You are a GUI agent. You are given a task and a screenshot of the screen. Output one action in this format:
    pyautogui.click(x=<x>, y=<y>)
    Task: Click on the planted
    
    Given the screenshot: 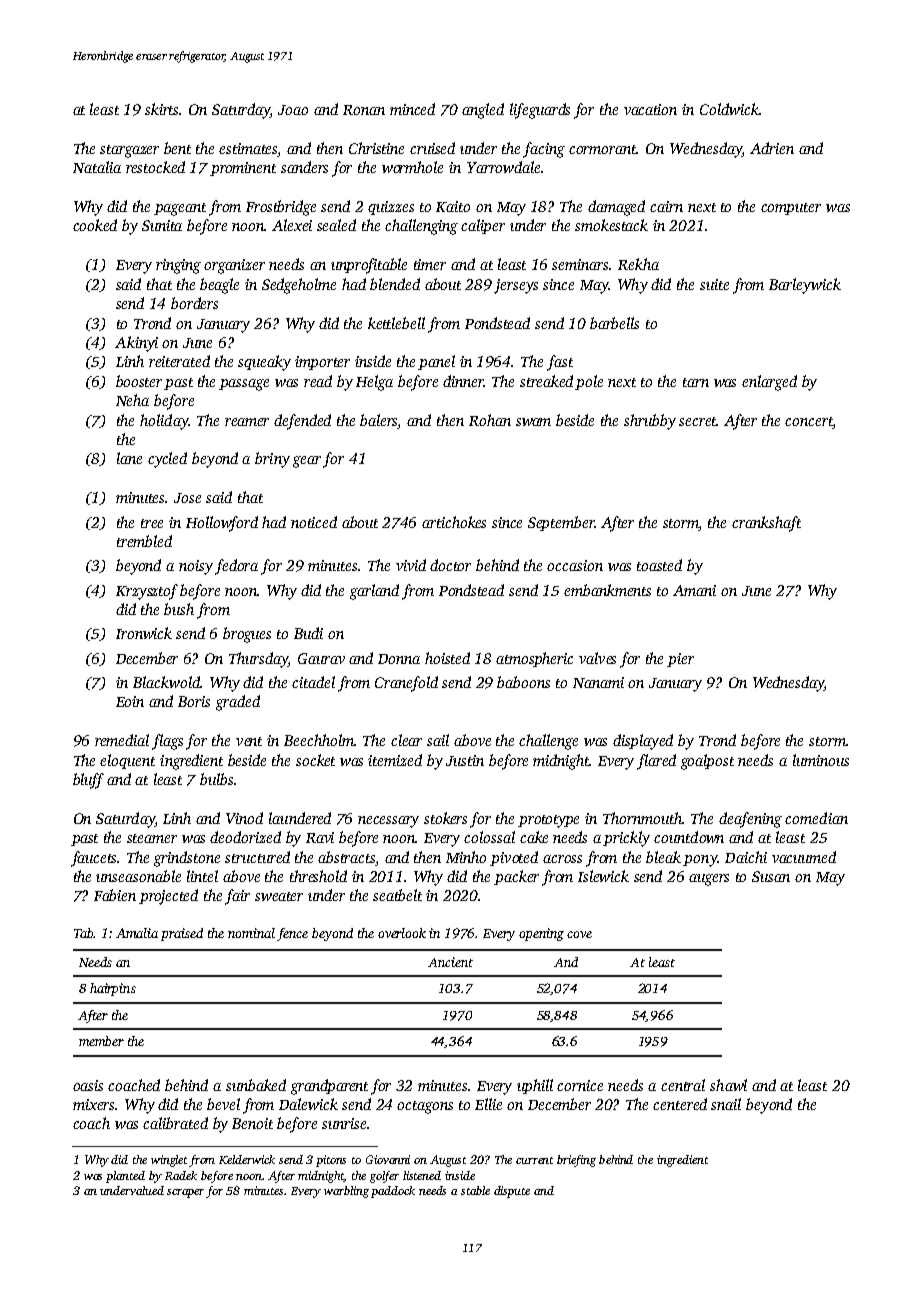 What is the action you would take?
    pyautogui.click(x=125, y=1177)
